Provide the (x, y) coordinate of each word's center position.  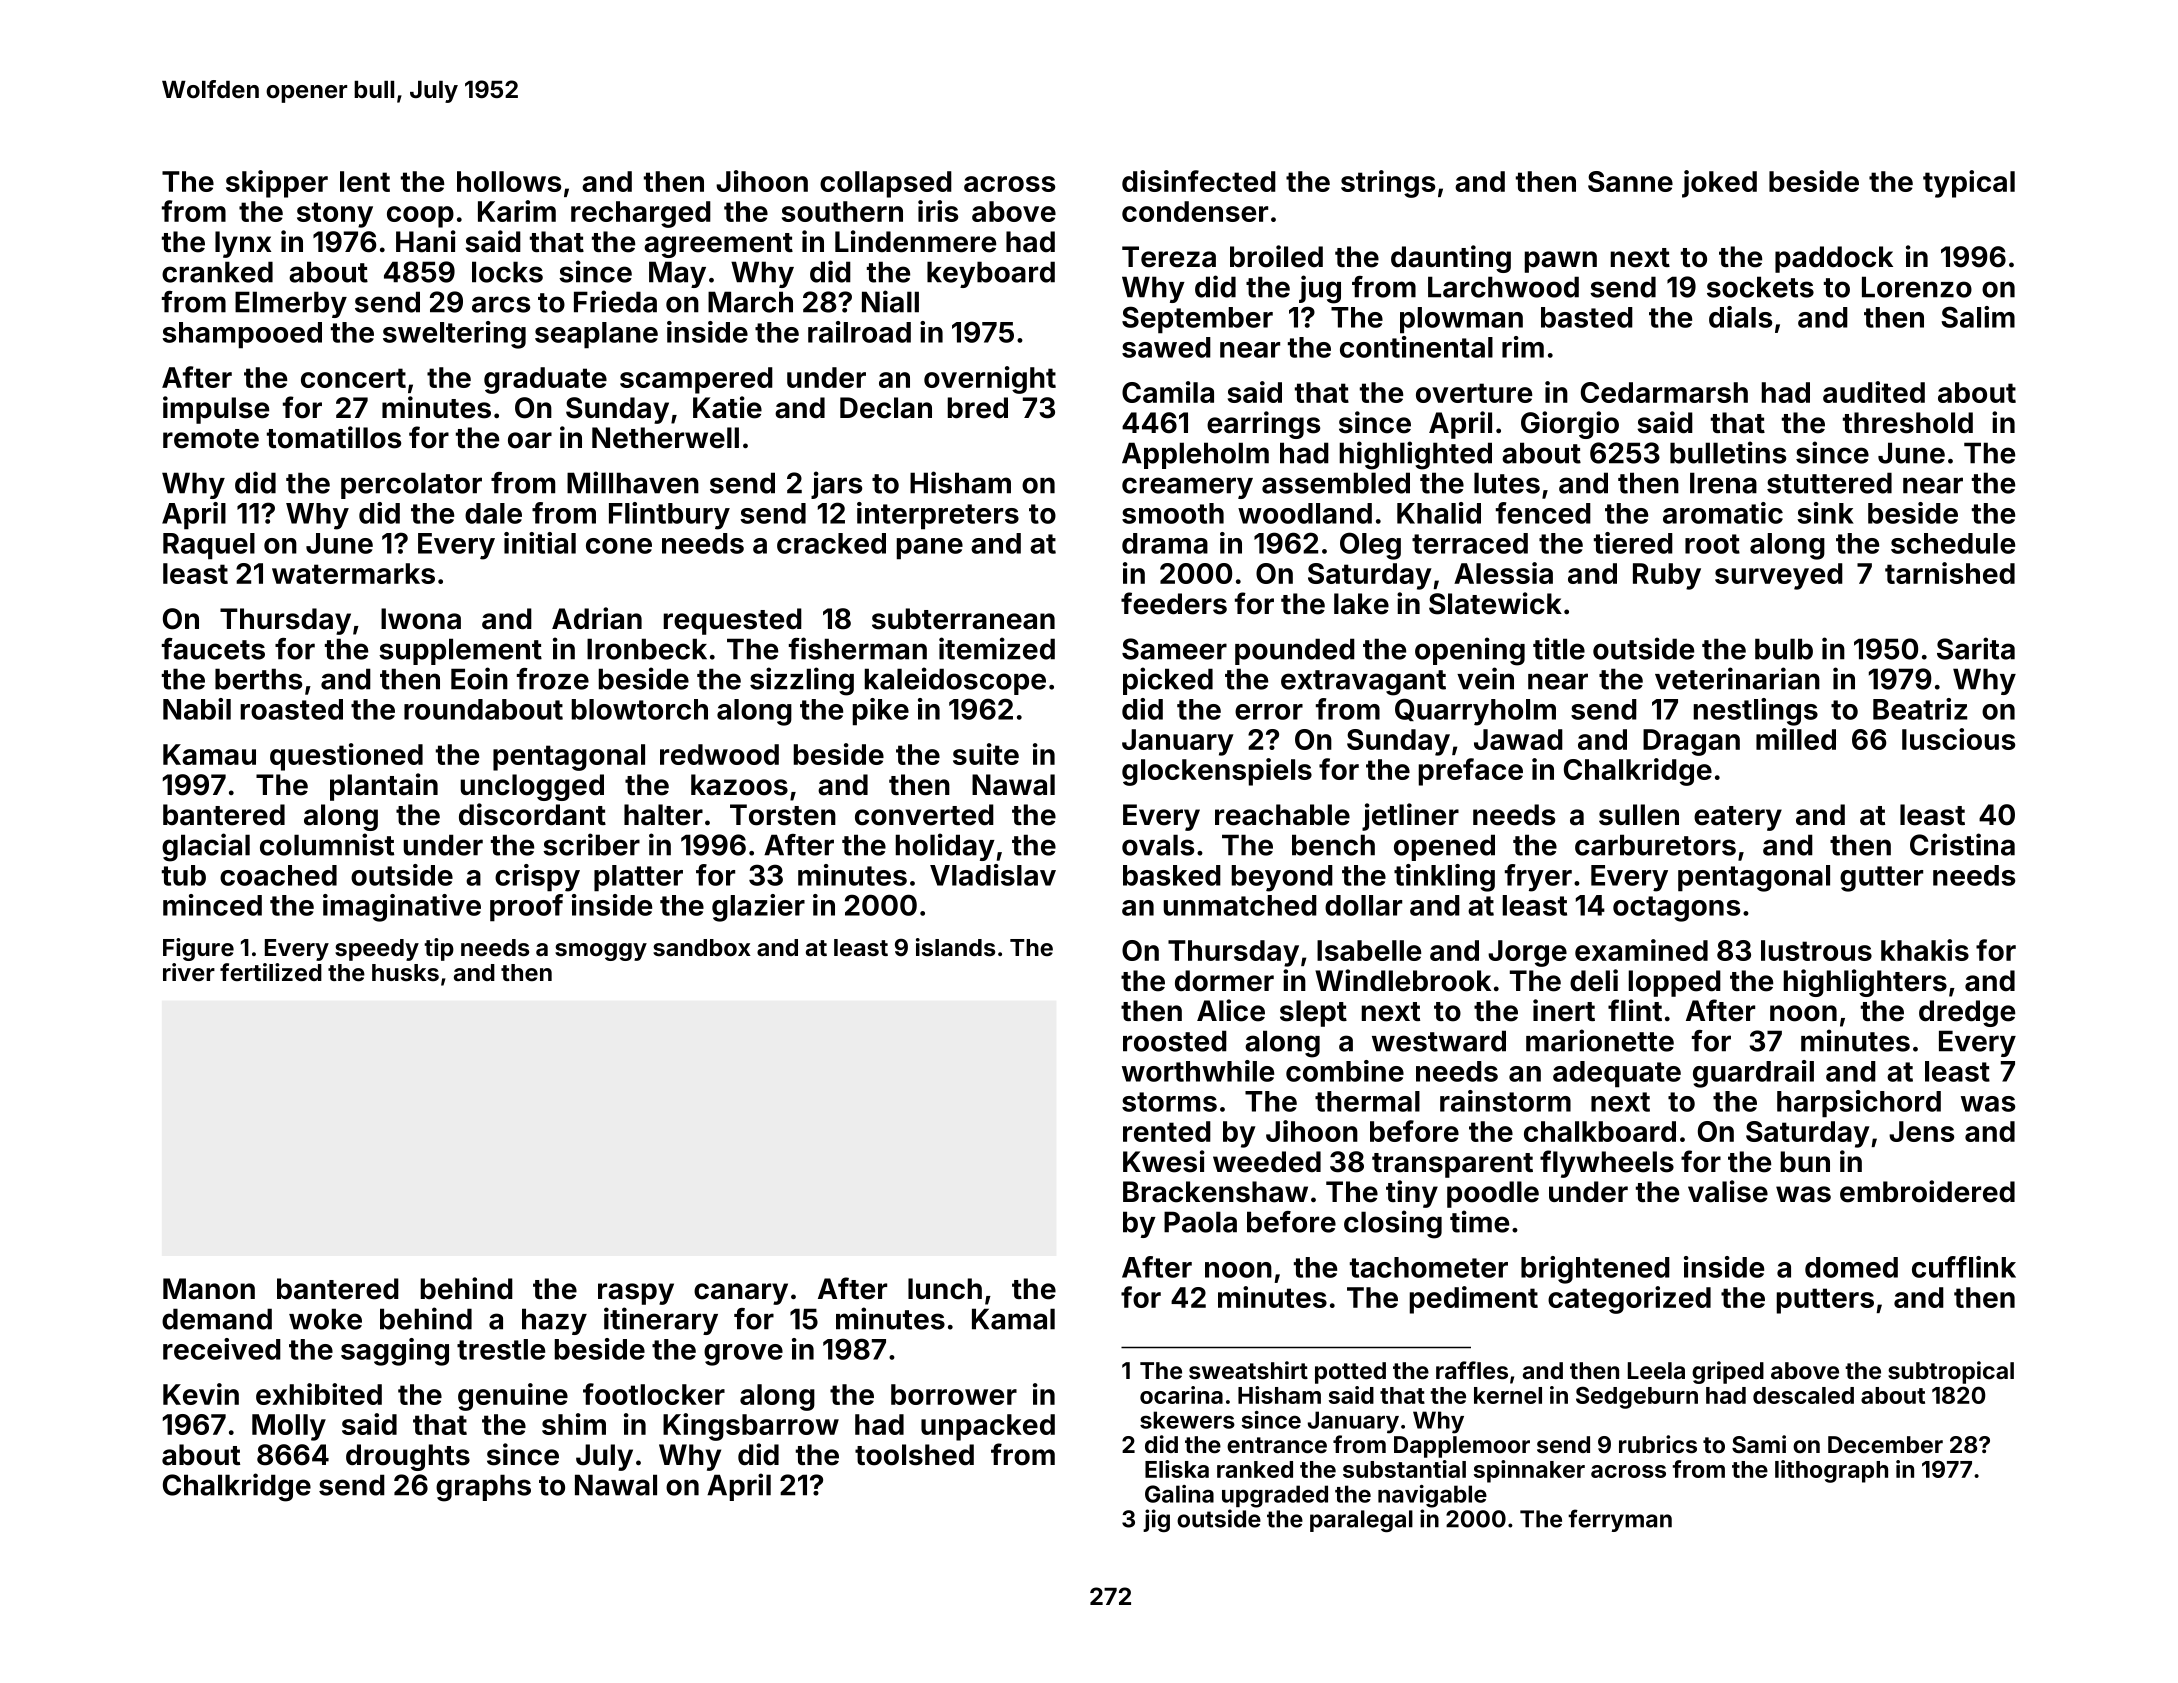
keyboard (991, 274)
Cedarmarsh (1664, 392)
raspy (636, 1294)
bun (1805, 1162)
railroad (859, 332)
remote (211, 439)
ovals (1158, 845)
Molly (289, 1427)
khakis (1925, 950)
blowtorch (640, 709)
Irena (1723, 483)
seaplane (596, 335)
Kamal (1013, 1319)
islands (955, 947)
